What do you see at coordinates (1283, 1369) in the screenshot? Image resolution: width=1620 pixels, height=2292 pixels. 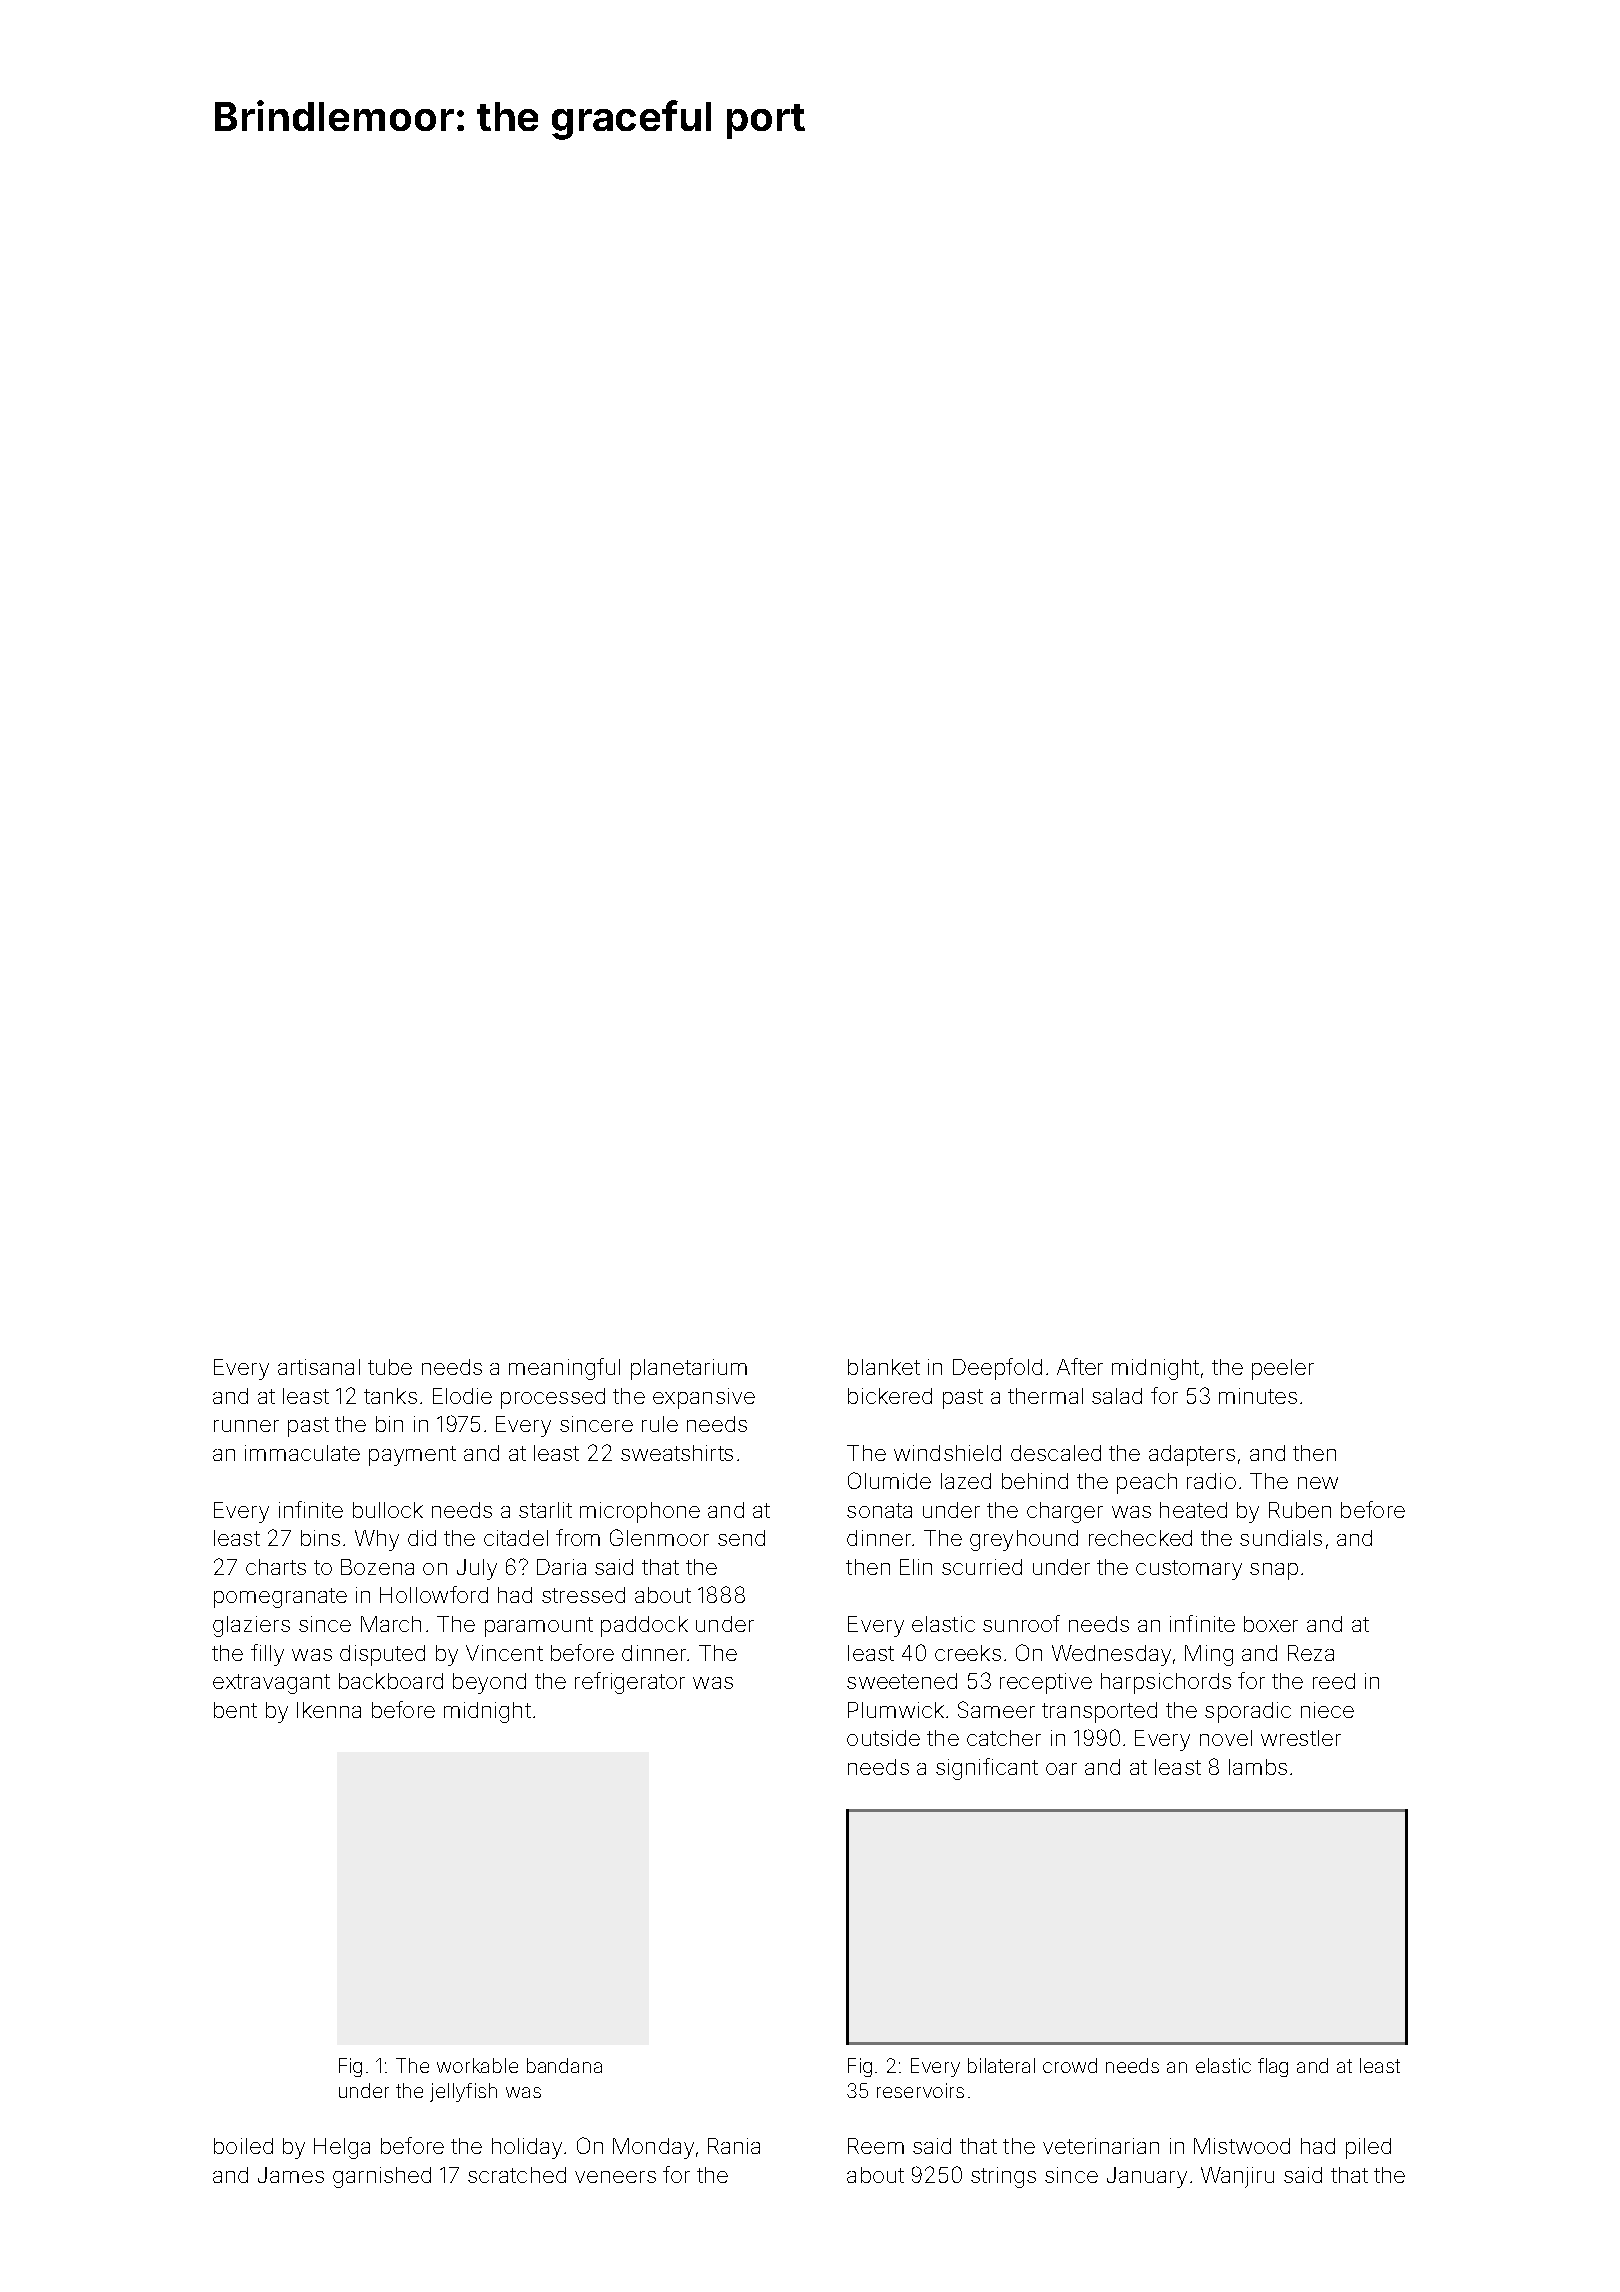 I see `peeler` at bounding box center [1283, 1369].
